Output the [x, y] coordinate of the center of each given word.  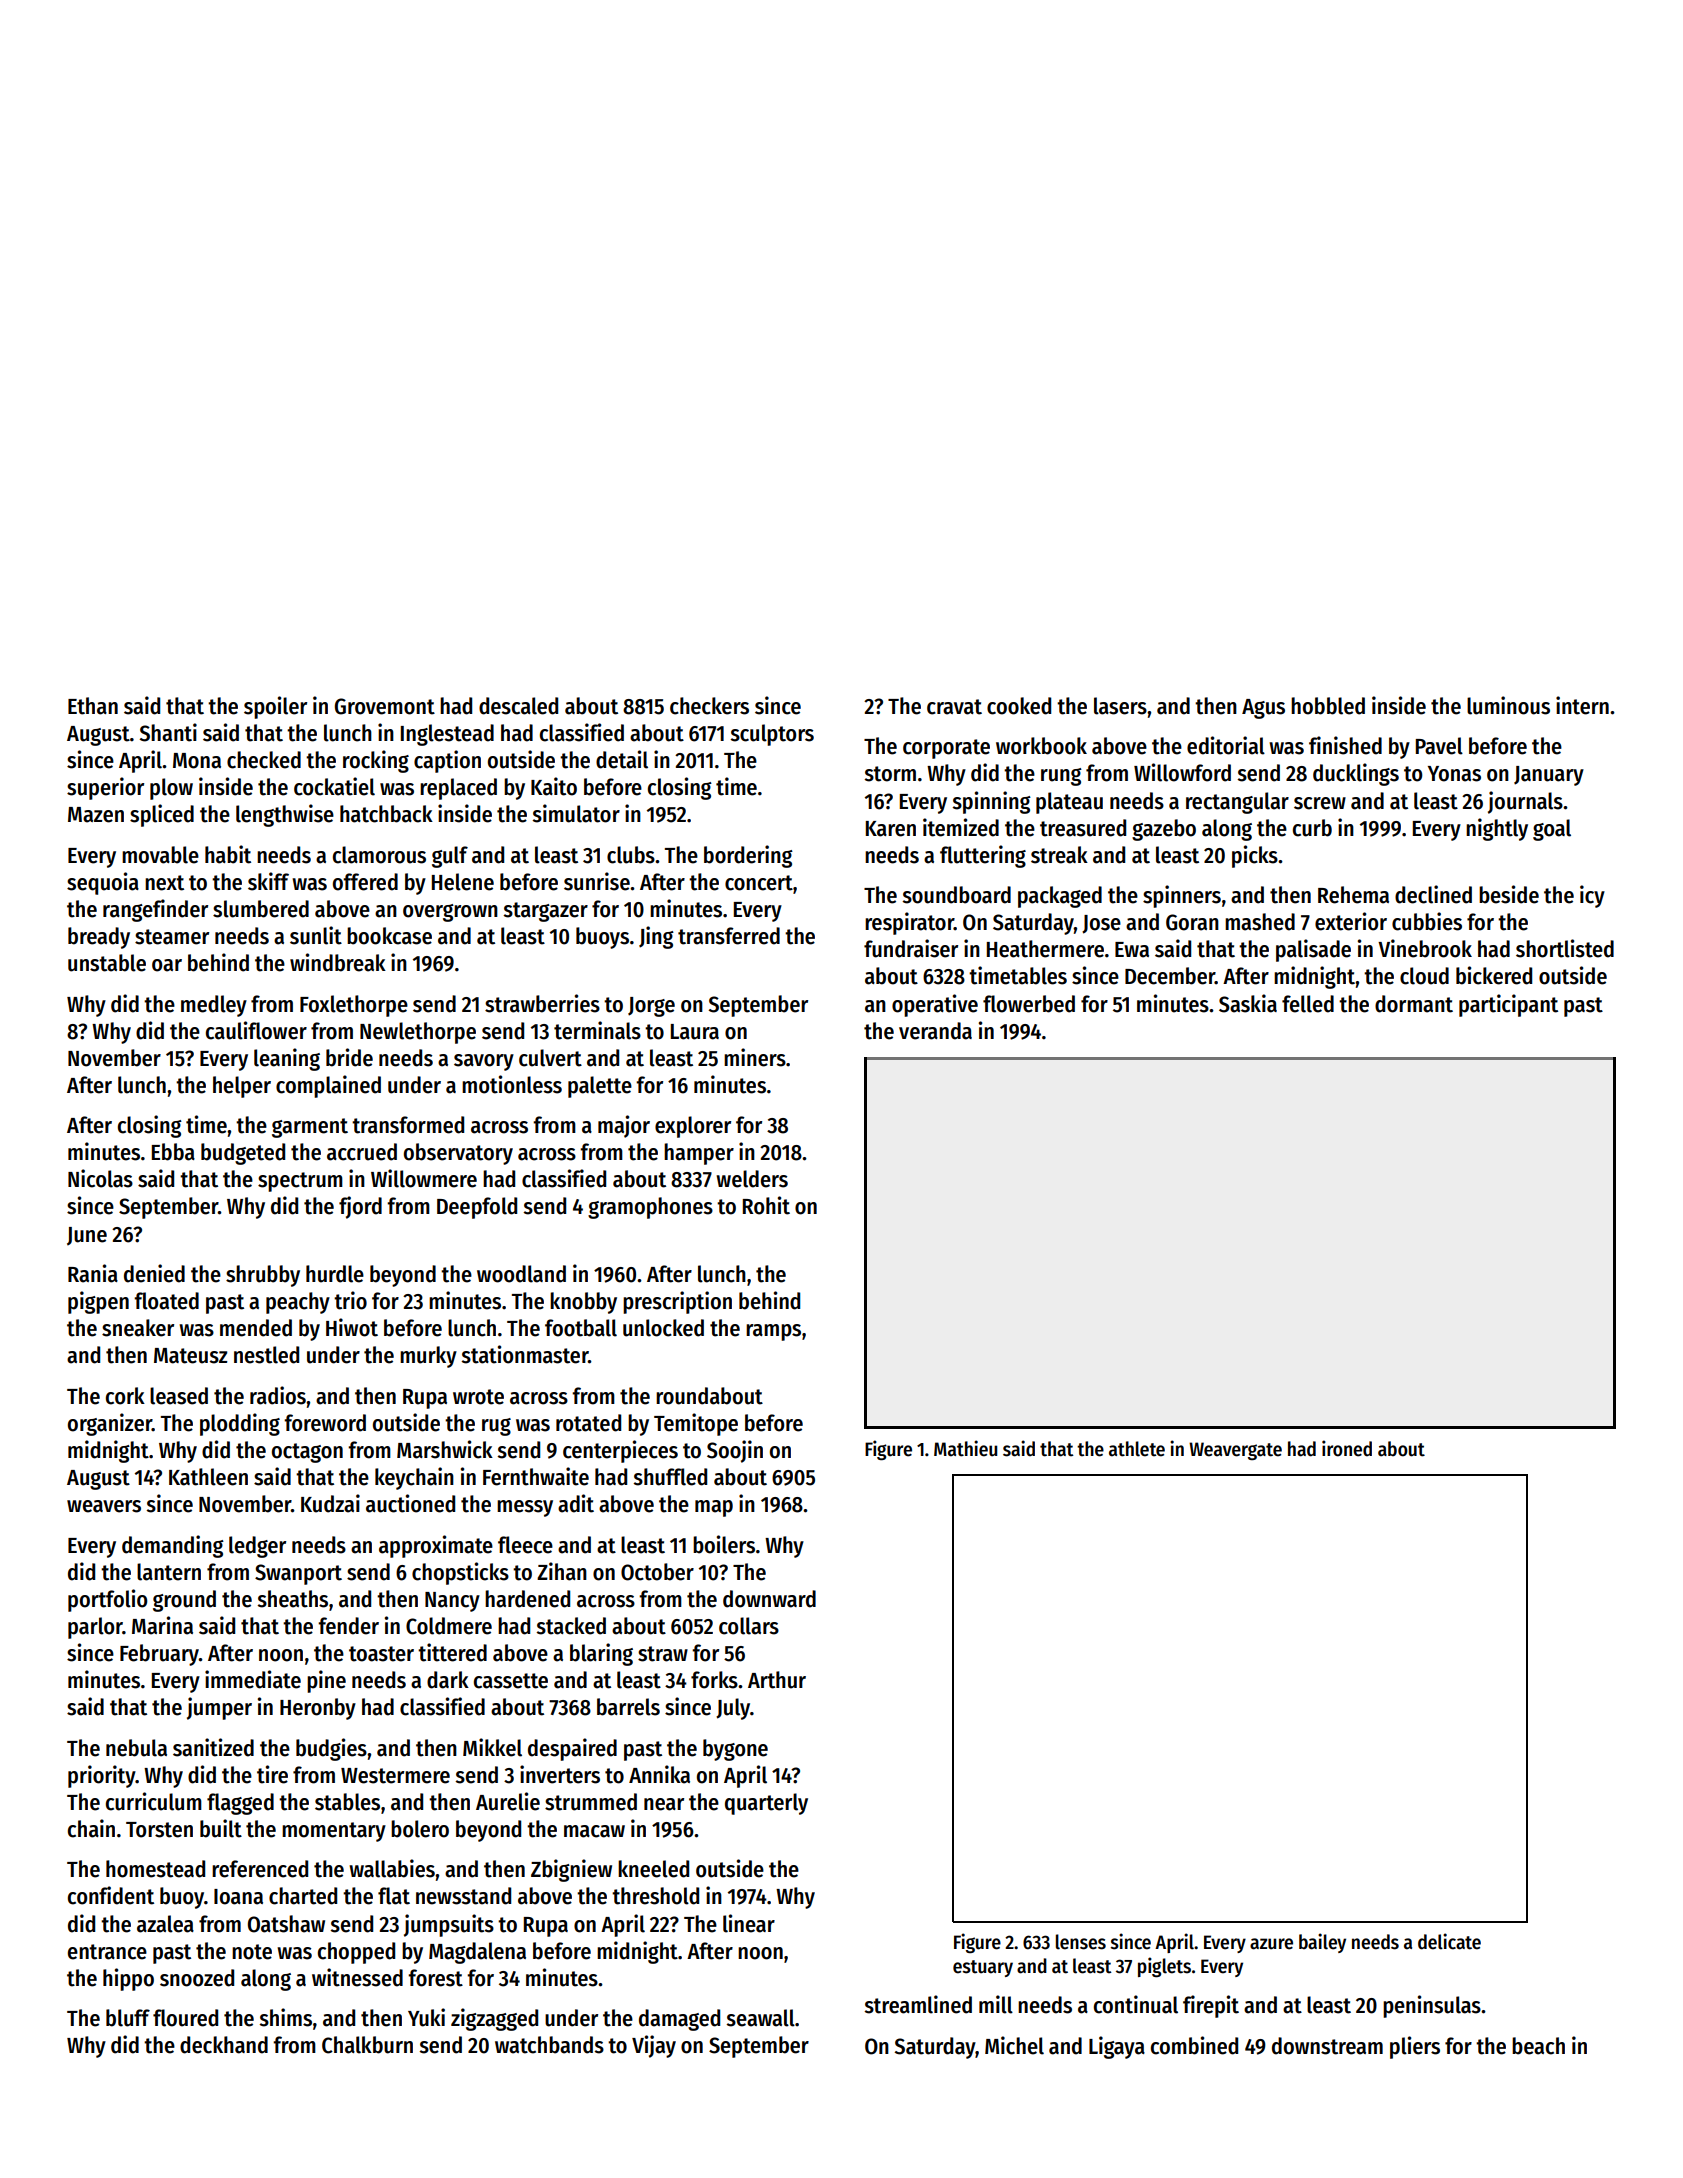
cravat [954, 707]
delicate [1449, 1941]
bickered [1494, 975]
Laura [695, 1032]
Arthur [777, 1680]
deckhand [224, 2045]
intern [1582, 705]
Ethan [93, 706]
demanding [173, 1546]
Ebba [173, 1152]
